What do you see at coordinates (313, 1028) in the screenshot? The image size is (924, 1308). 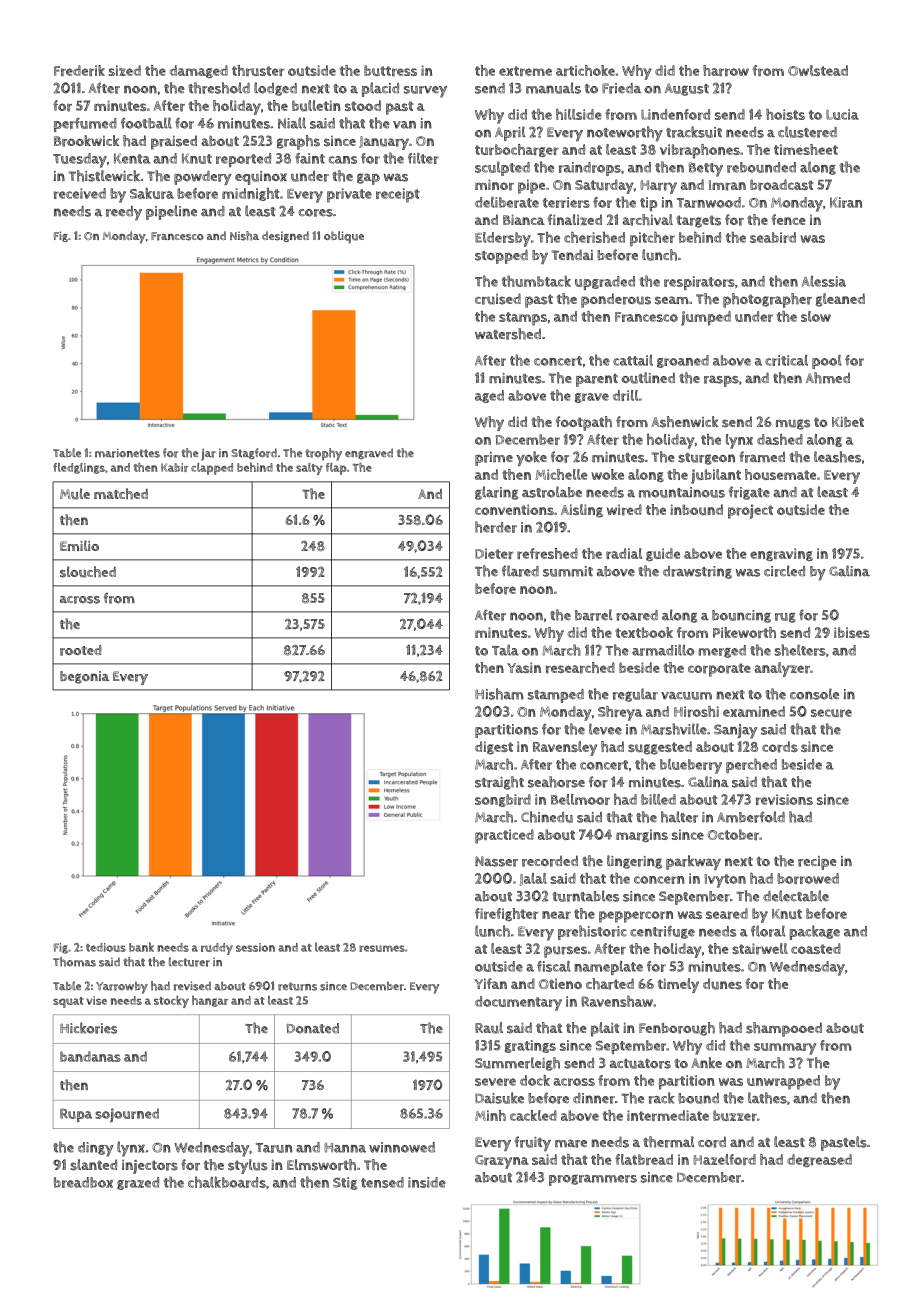 I see `Donated` at bounding box center [313, 1028].
